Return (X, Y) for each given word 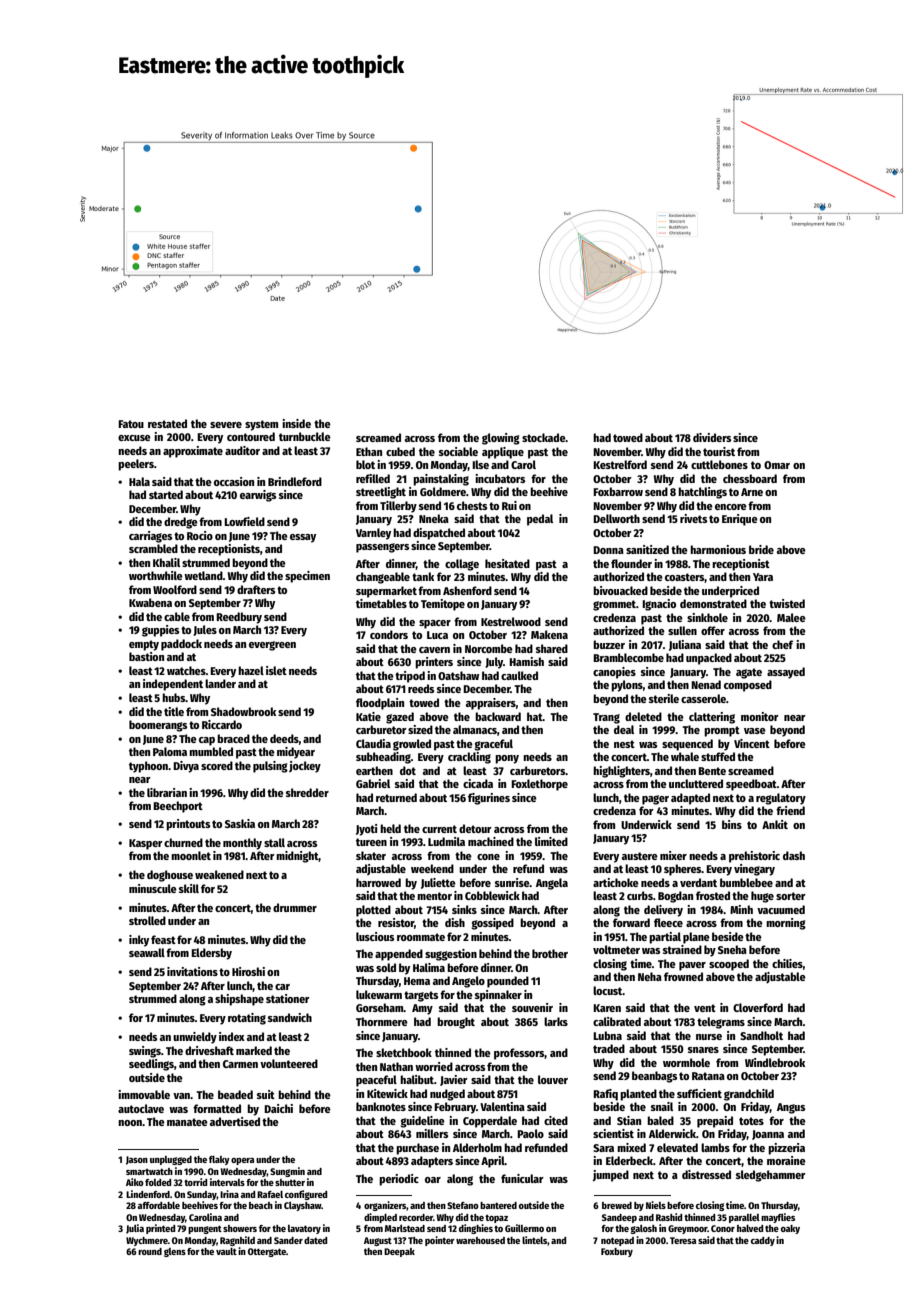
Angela (552, 884)
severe (226, 425)
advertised (235, 1121)
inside (296, 423)
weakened (219, 874)
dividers (712, 437)
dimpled (380, 1218)
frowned (683, 976)
